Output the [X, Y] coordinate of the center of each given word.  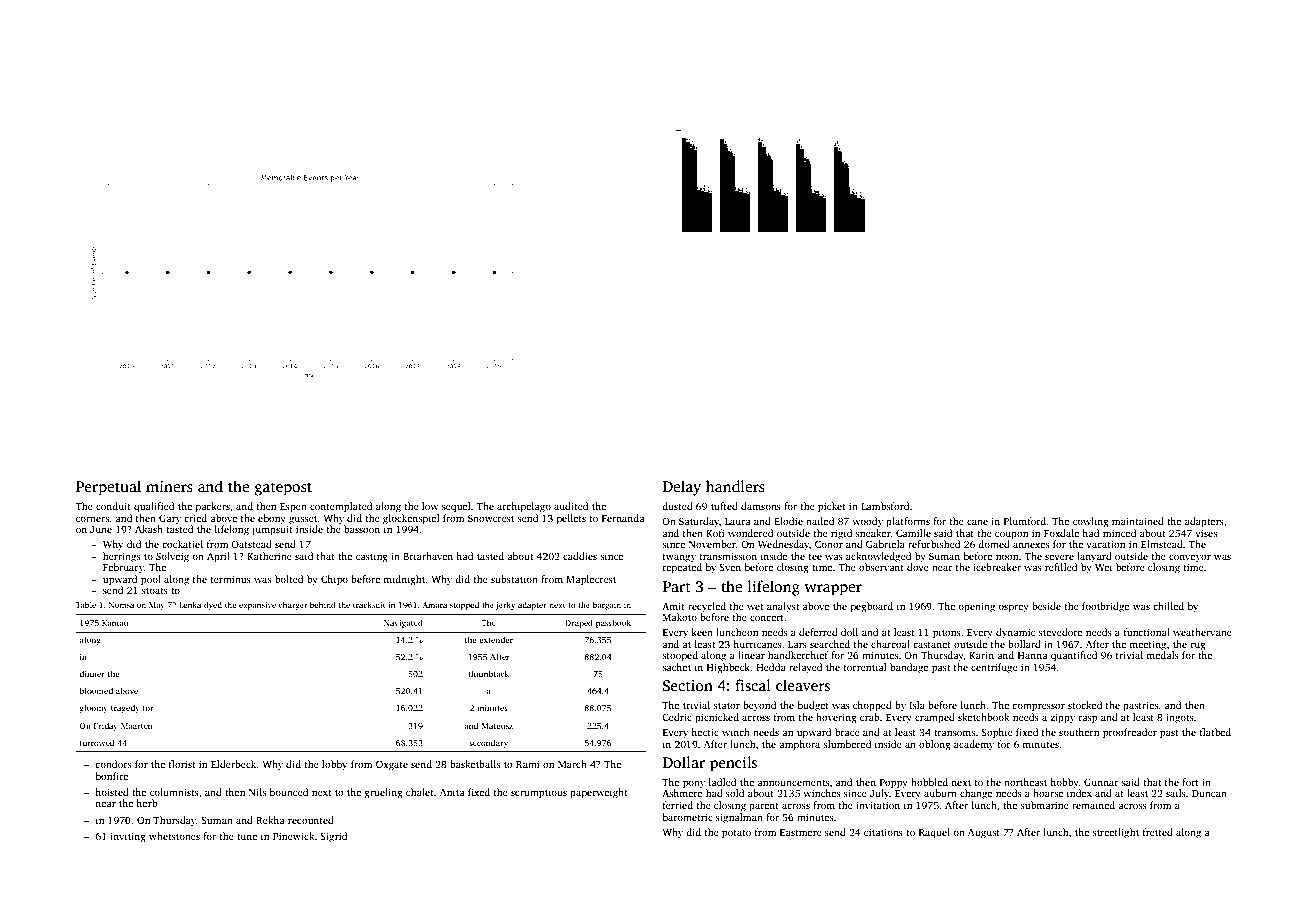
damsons [761, 506]
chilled [1168, 606]
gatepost [283, 489]
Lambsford [885, 506]
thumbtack [488, 673]
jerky [505, 606]
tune [247, 837]
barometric [687, 817]
